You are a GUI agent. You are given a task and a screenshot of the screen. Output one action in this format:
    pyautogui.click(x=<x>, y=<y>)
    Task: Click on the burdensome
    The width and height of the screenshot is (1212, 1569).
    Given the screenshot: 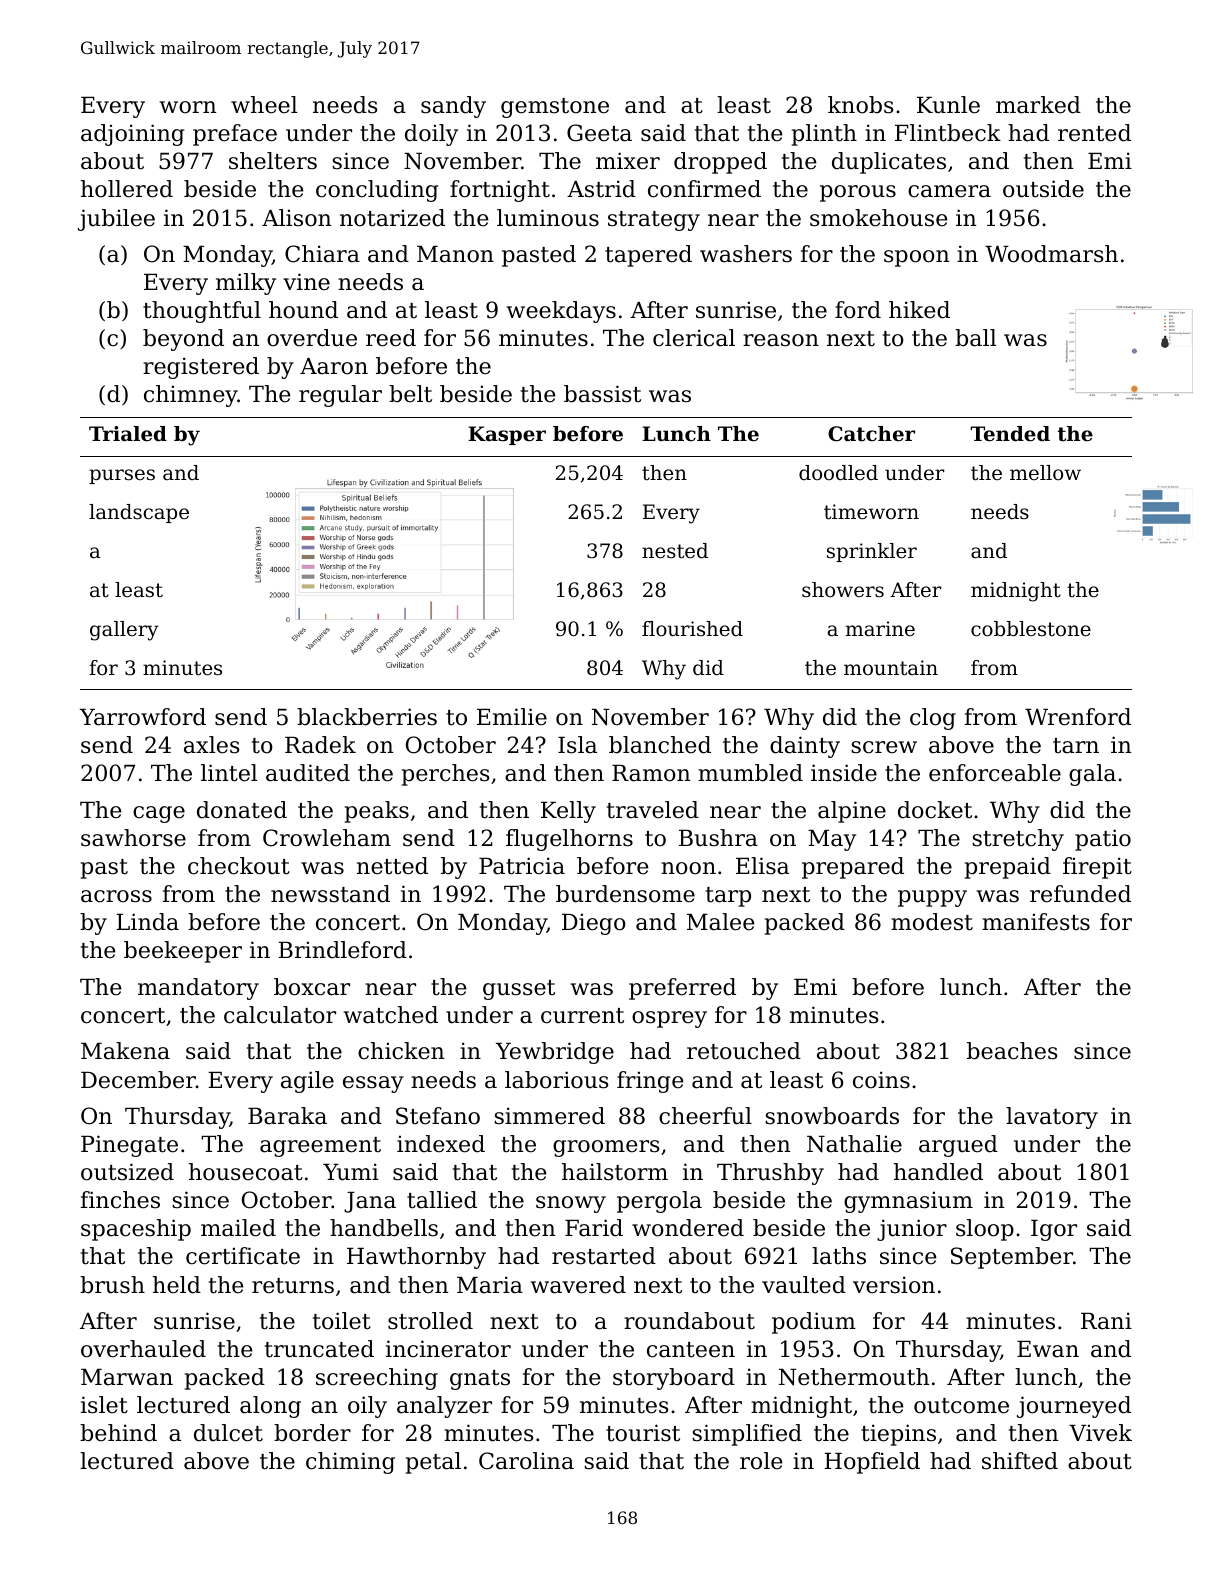 What is the action you would take?
    pyautogui.click(x=625, y=894)
